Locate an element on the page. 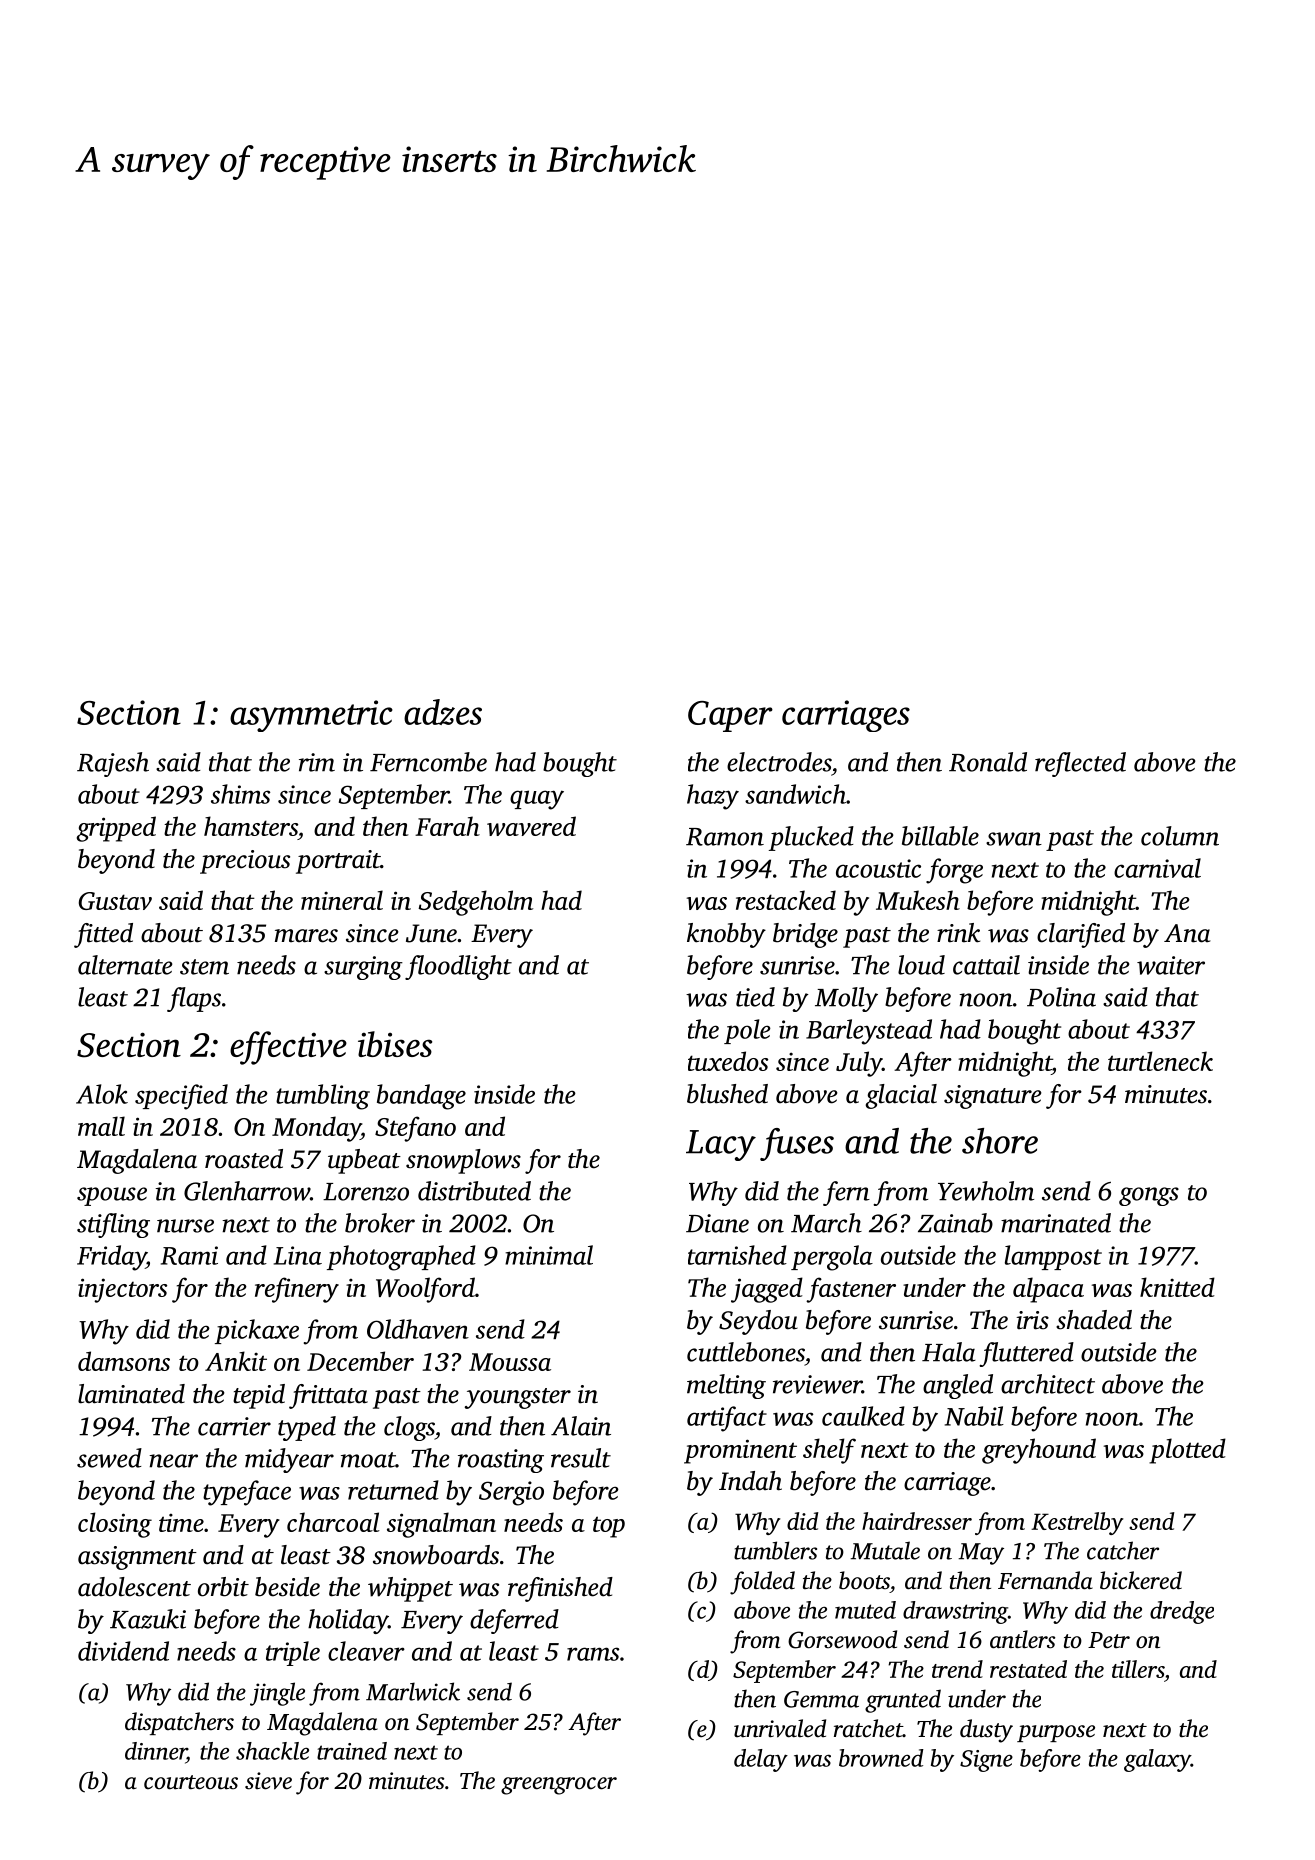 The width and height of the image is (1315, 1860). Caper is located at coordinates (730, 716).
